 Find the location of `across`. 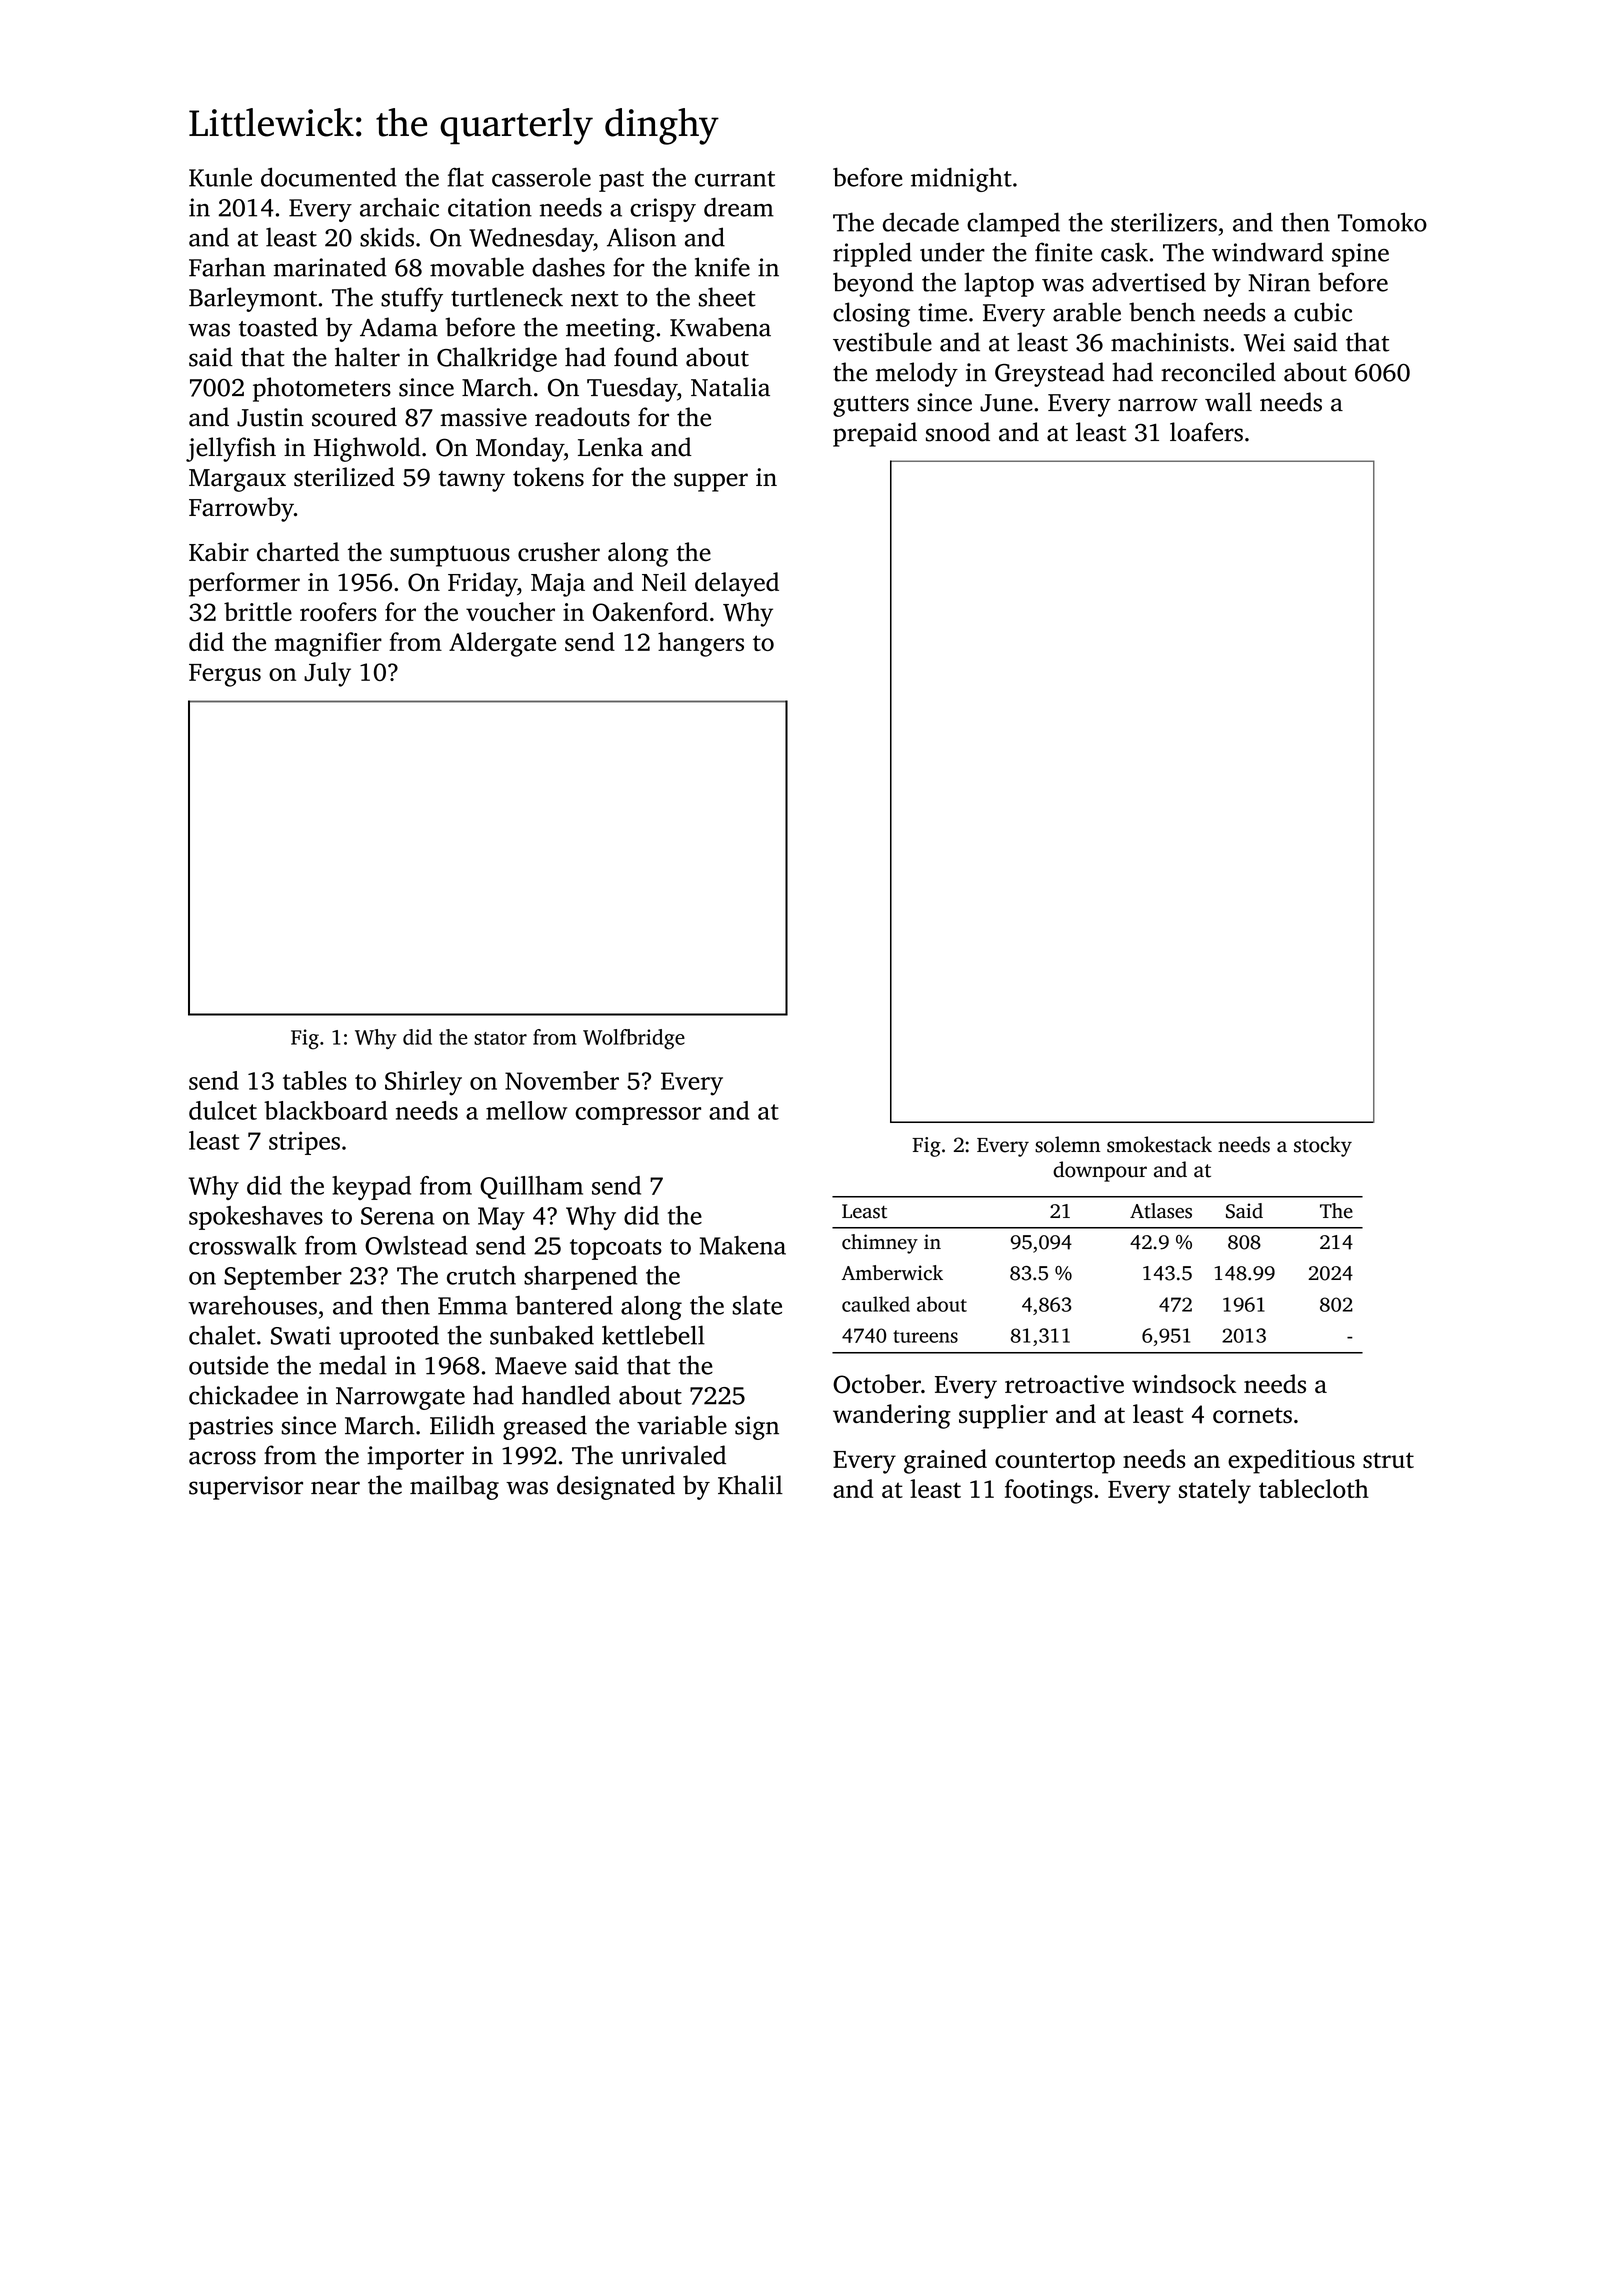

across is located at coordinates (222, 1458).
